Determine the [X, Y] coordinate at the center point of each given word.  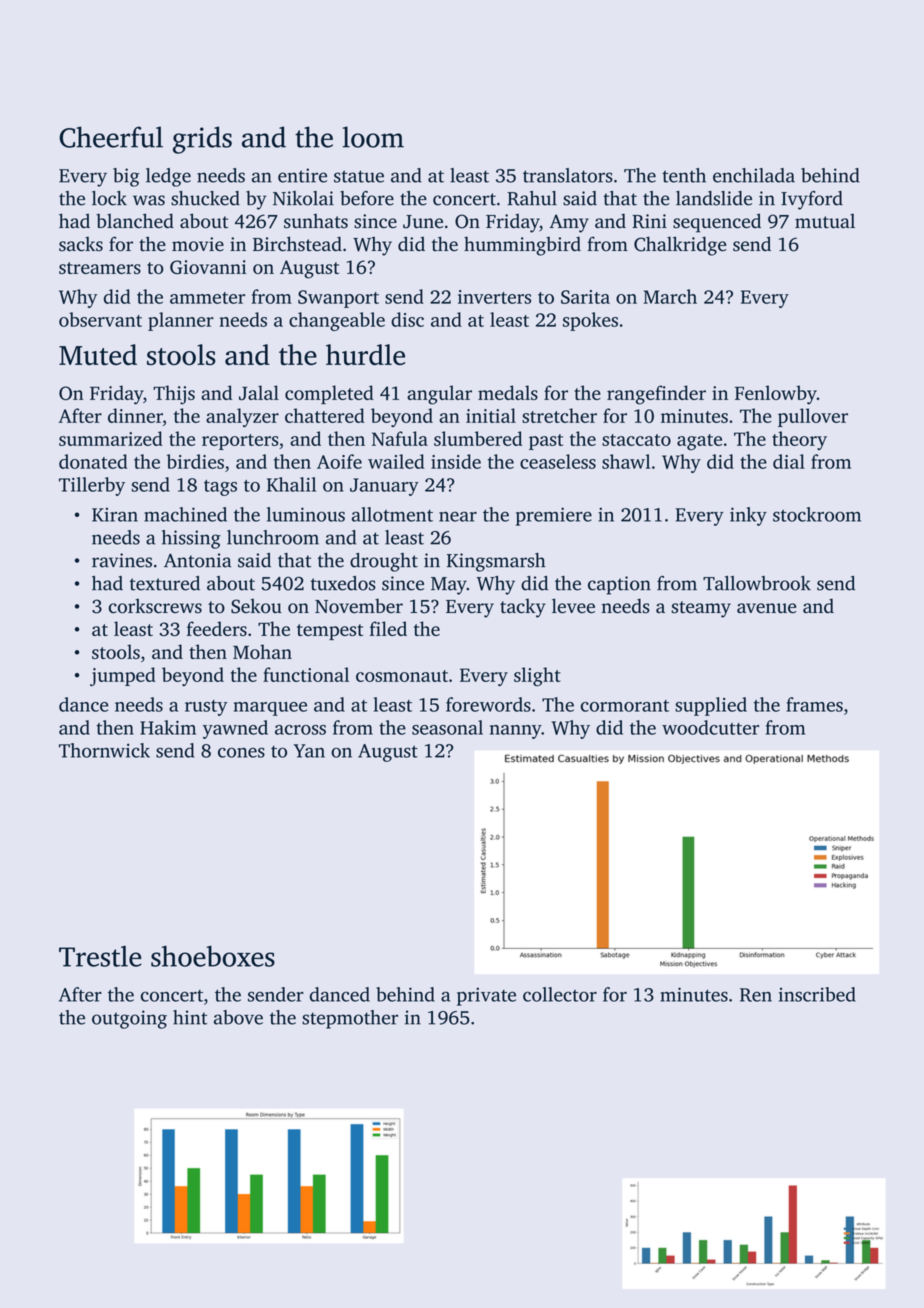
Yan [309, 751]
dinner [135, 415]
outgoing [129, 1019]
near [458, 516]
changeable [337, 321]
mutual [825, 221]
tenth [684, 175]
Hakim [168, 727]
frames [814, 704]
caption [619, 585]
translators [568, 175]
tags [220, 488]
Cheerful [111, 137]
